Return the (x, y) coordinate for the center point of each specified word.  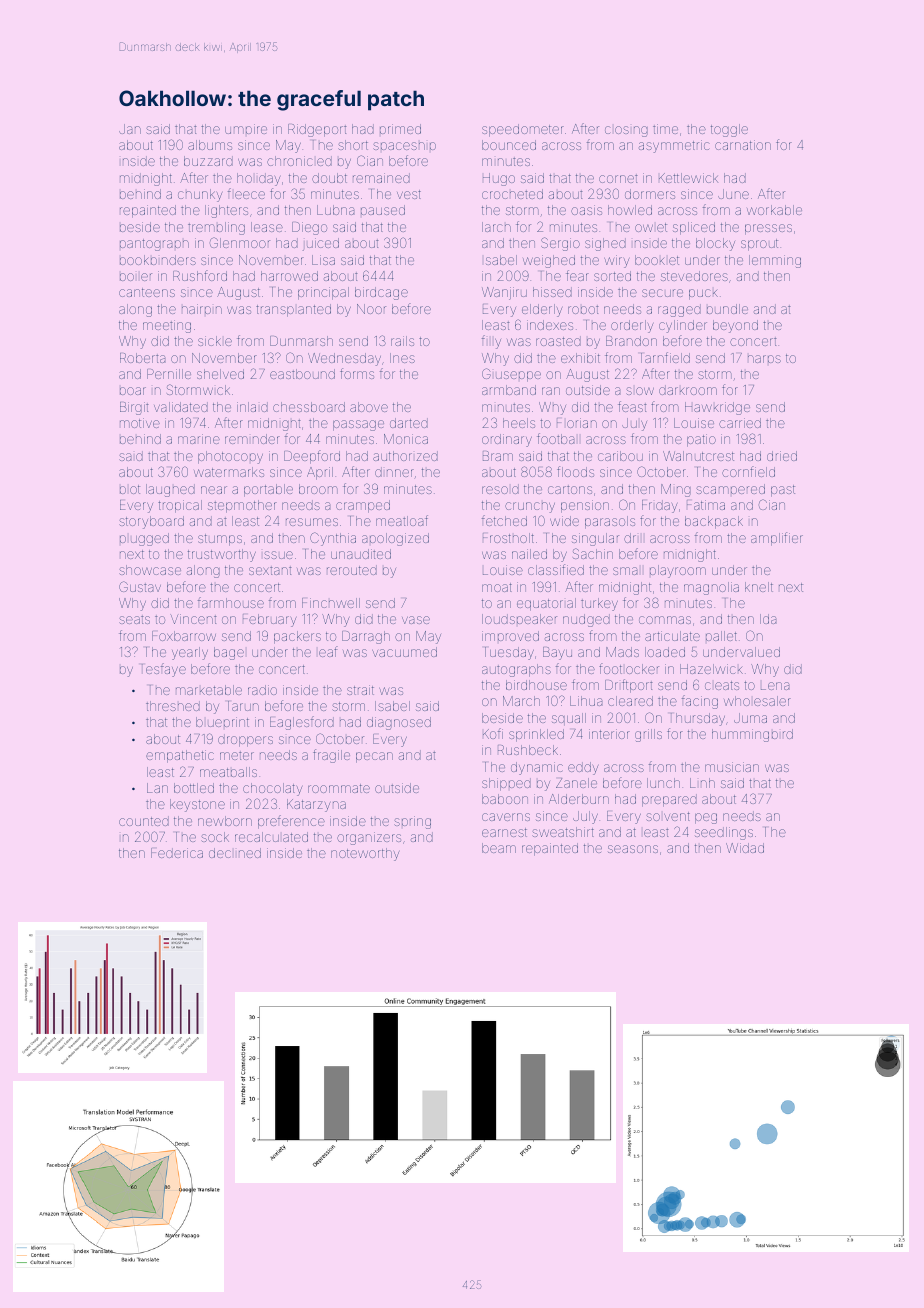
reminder (252, 439)
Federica (177, 853)
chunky (200, 195)
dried (782, 456)
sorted (612, 276)
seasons (633, 849)
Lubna (335, 210)
